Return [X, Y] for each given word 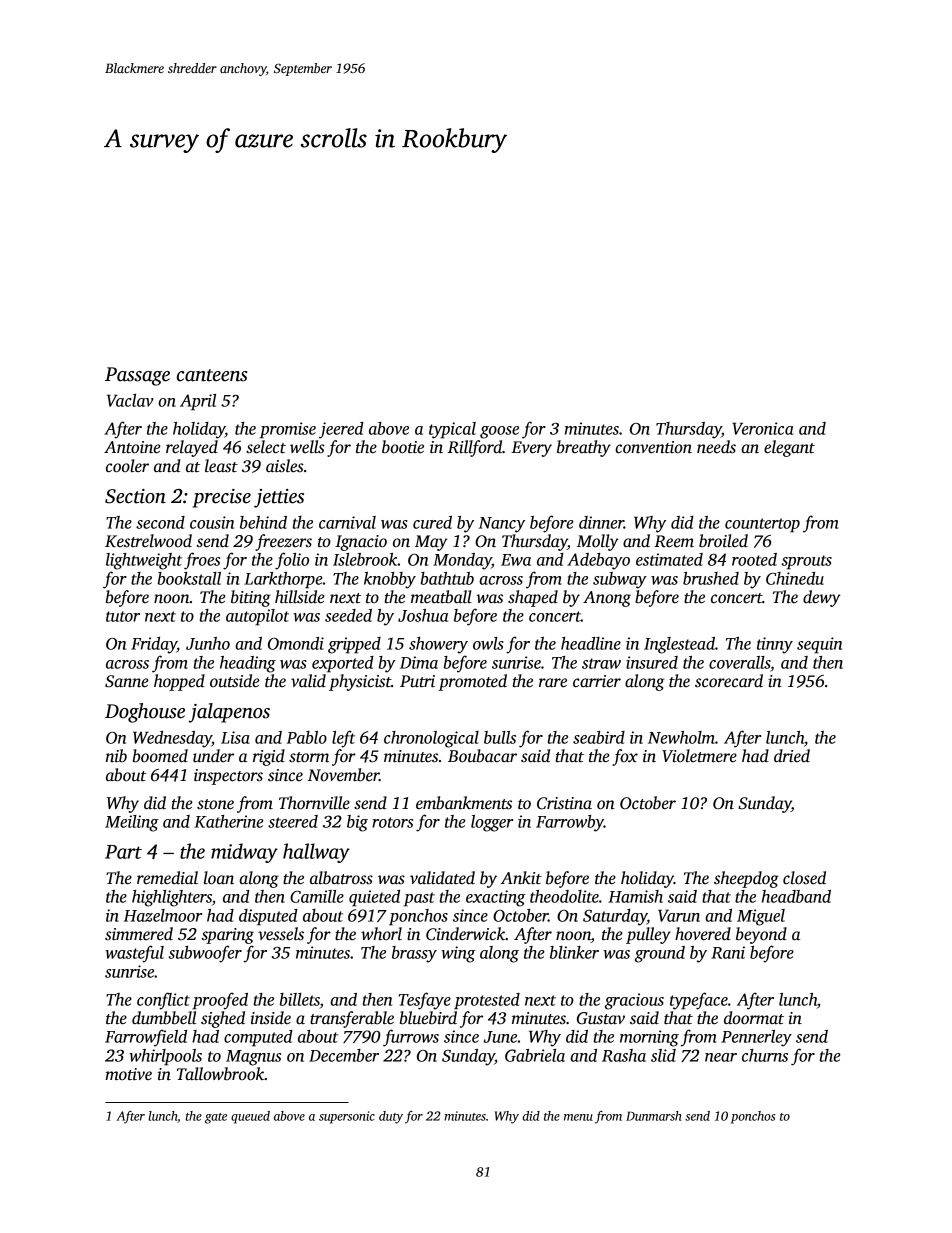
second [160, 522]
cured [432, 522]
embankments [464, 803]
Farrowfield [146, 1038]
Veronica [763, 428]
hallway [316, 853]
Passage [137, 376]
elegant [789, 448]
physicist [360, 682]
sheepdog [746, 879]
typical [452, 430]
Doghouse [145, 713]
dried [792, 756]
